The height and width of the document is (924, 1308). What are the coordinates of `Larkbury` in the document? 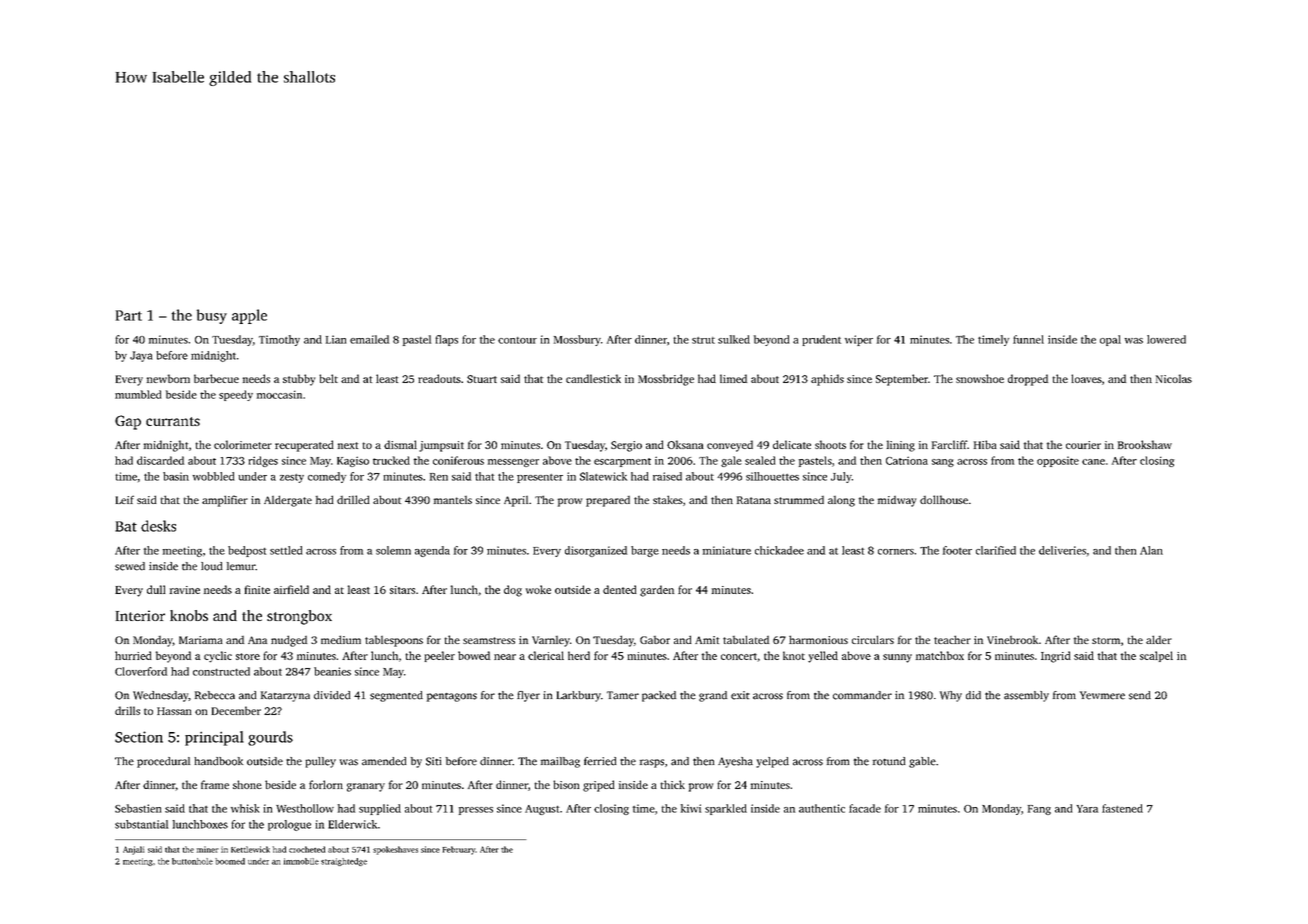 It's located at (579, 696).
